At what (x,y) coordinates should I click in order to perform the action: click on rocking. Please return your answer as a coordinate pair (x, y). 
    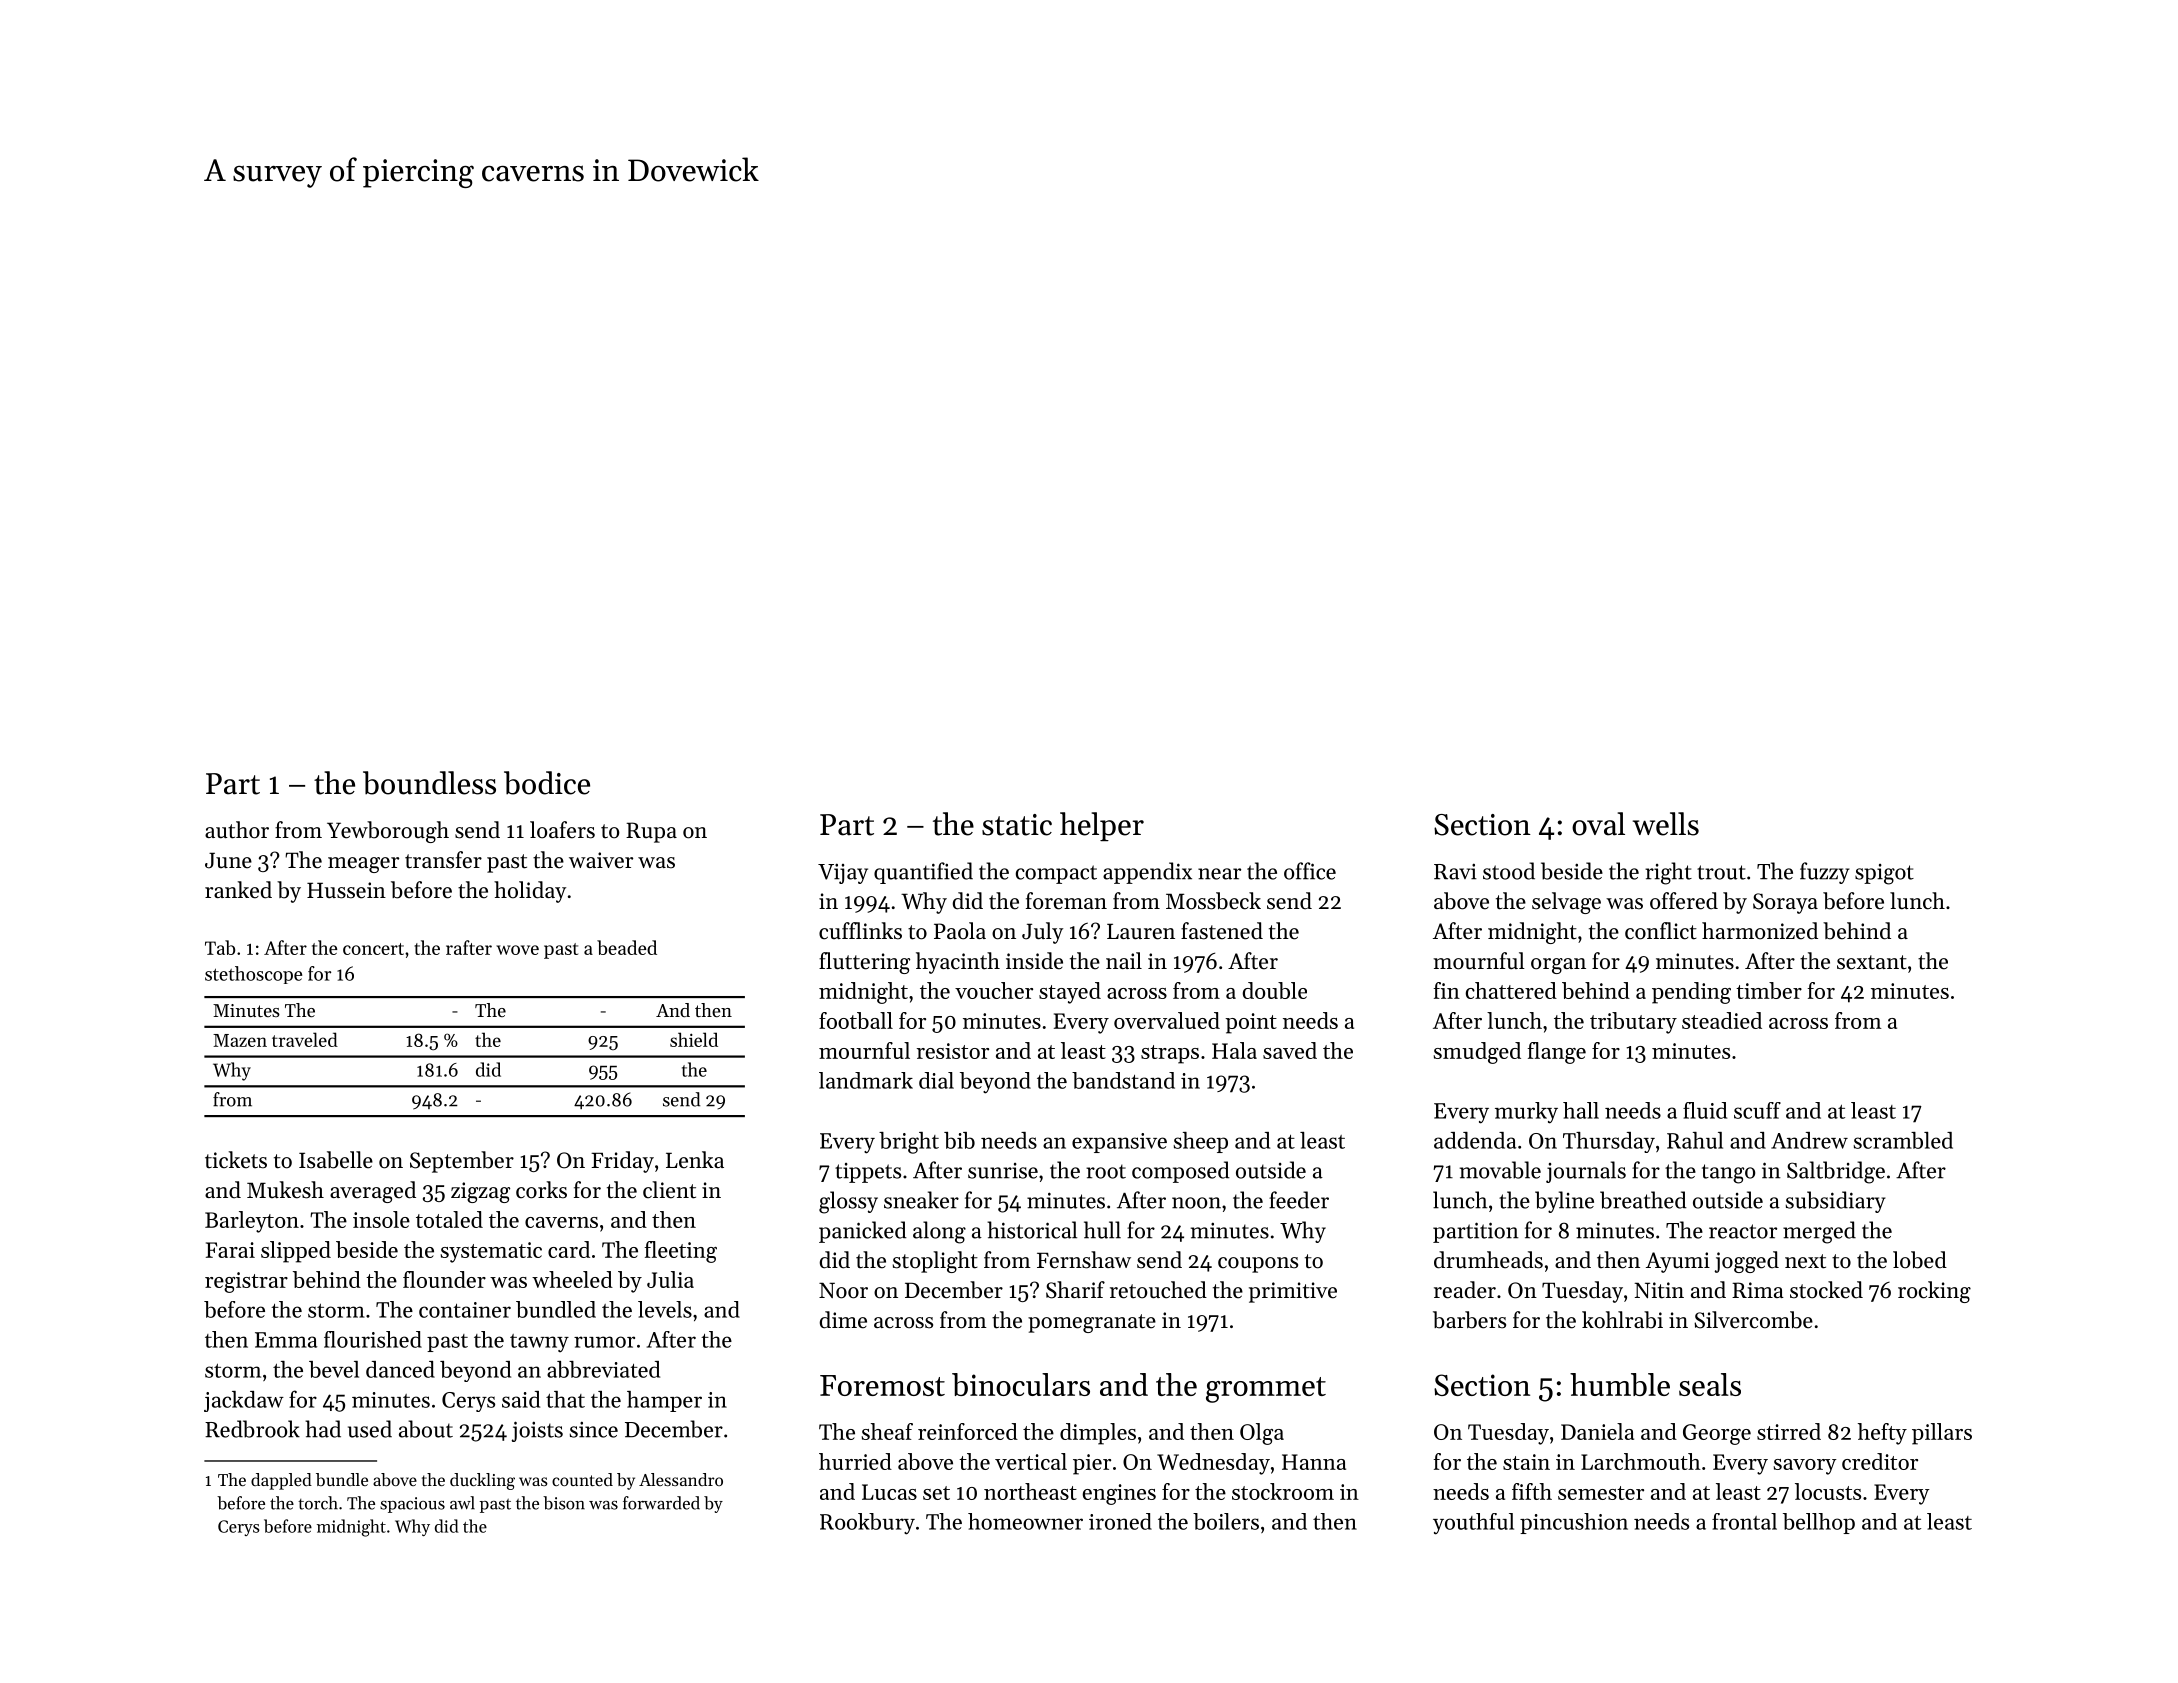
    Looking at the image, I should click on (1934, 1292).
